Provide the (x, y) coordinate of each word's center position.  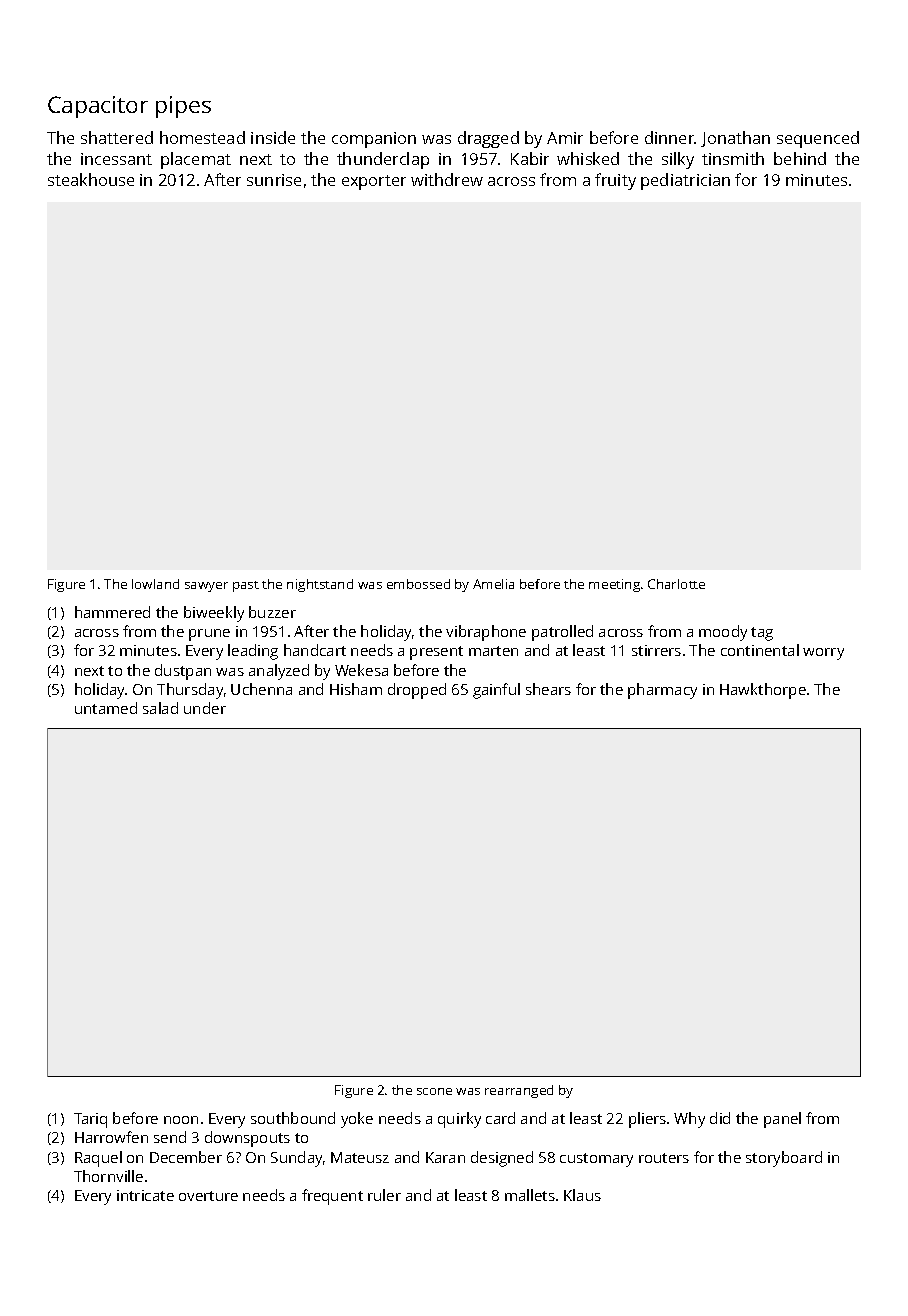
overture (208, 1196)
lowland (155, 584)
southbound (293, 1118)
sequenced (818, 139)
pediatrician (685, 181)
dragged (488, 139)
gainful (496, 691)
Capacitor (98, 107)
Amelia (493, 584)
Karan (445, 1157)
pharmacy (662, 691)
